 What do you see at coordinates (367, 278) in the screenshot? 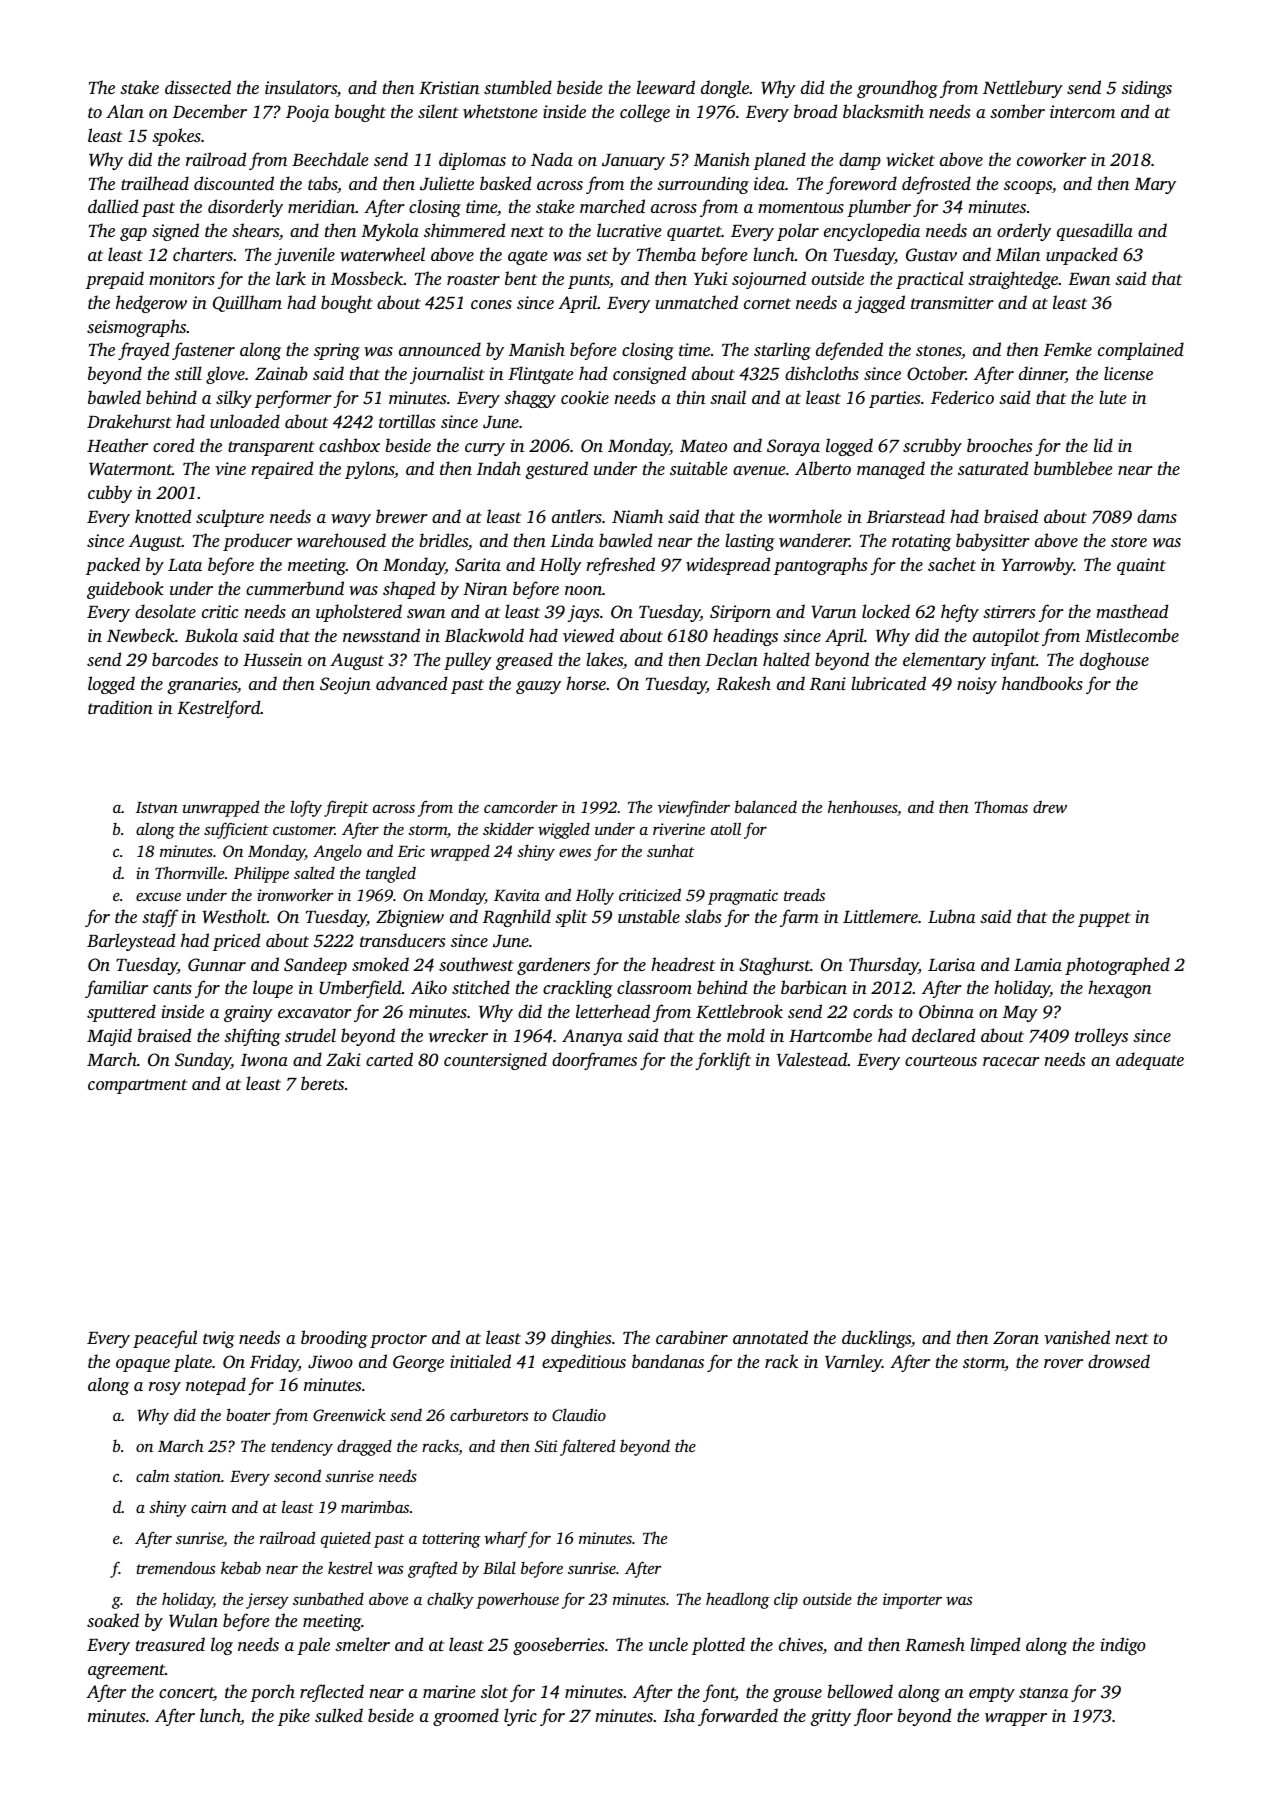
I see `Mossbeck` at bounding box center [367, 278].
